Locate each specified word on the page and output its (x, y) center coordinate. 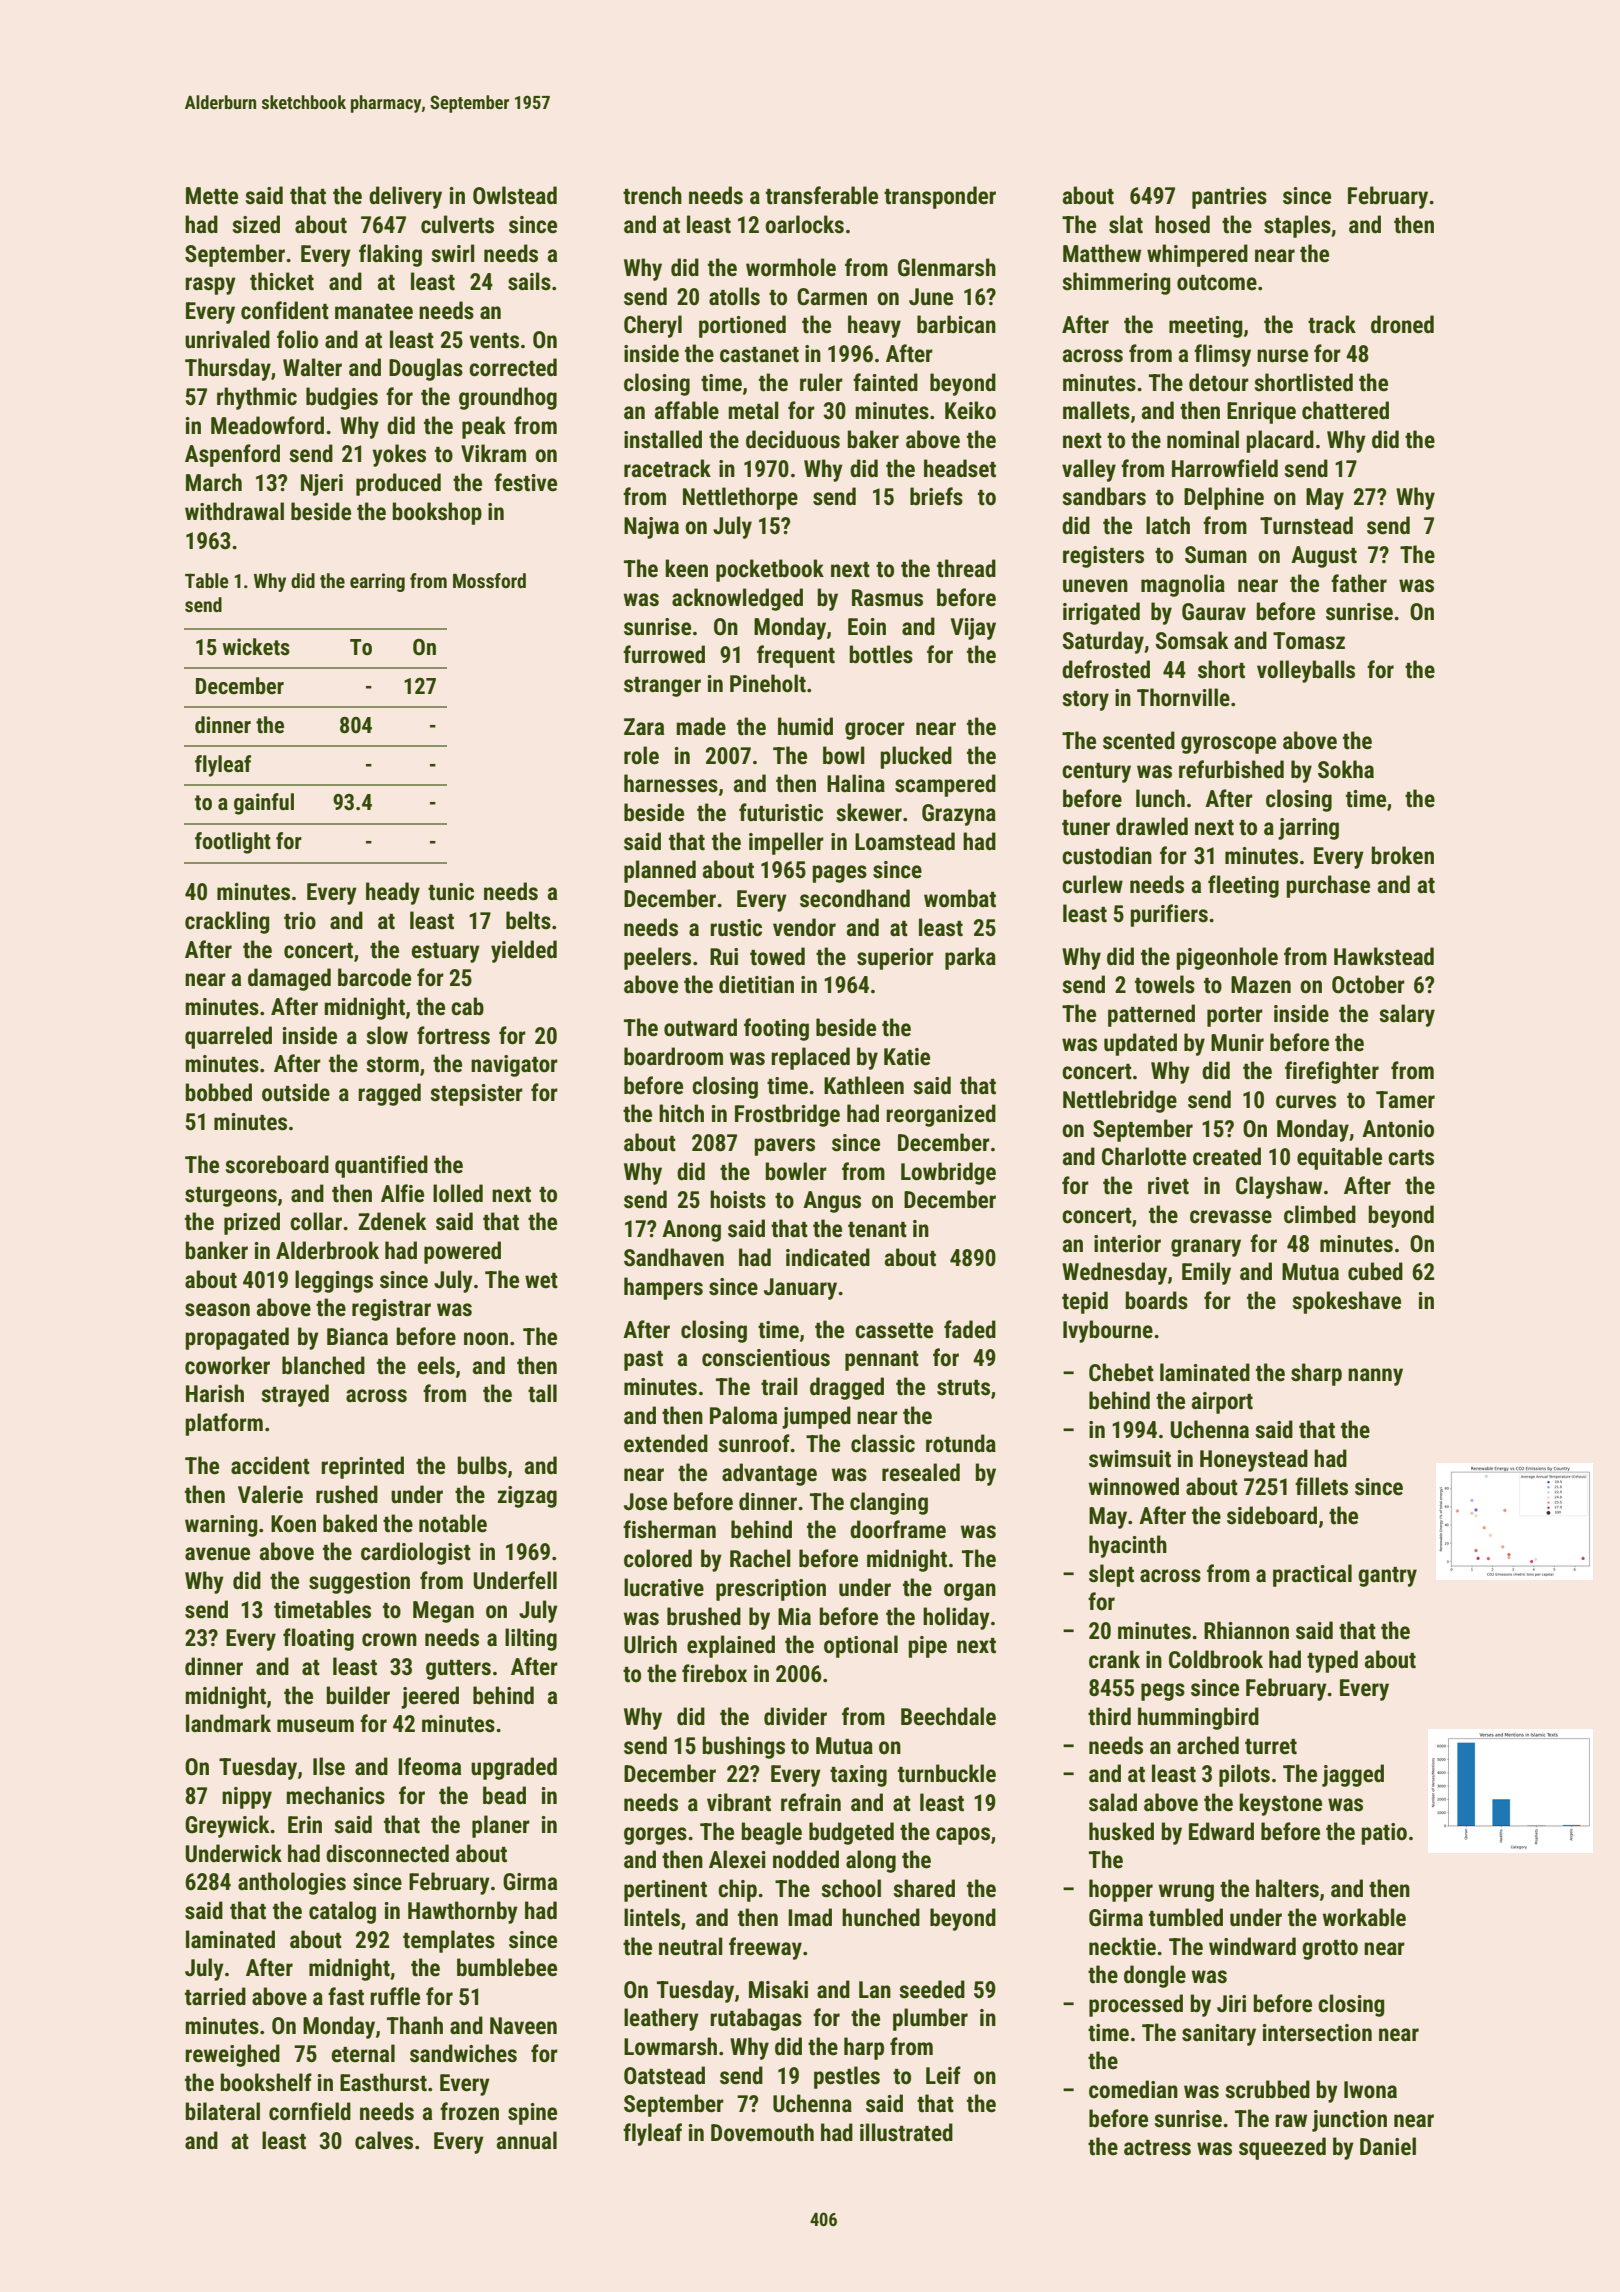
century (1096, 773)
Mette (212, 196)
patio (1384, 1834)
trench (652, 195)
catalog (342, 1912)
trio (300, 921)
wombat (960, 898)
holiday (956, 1618)
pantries (1229, 198)
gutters (458, 1670)
